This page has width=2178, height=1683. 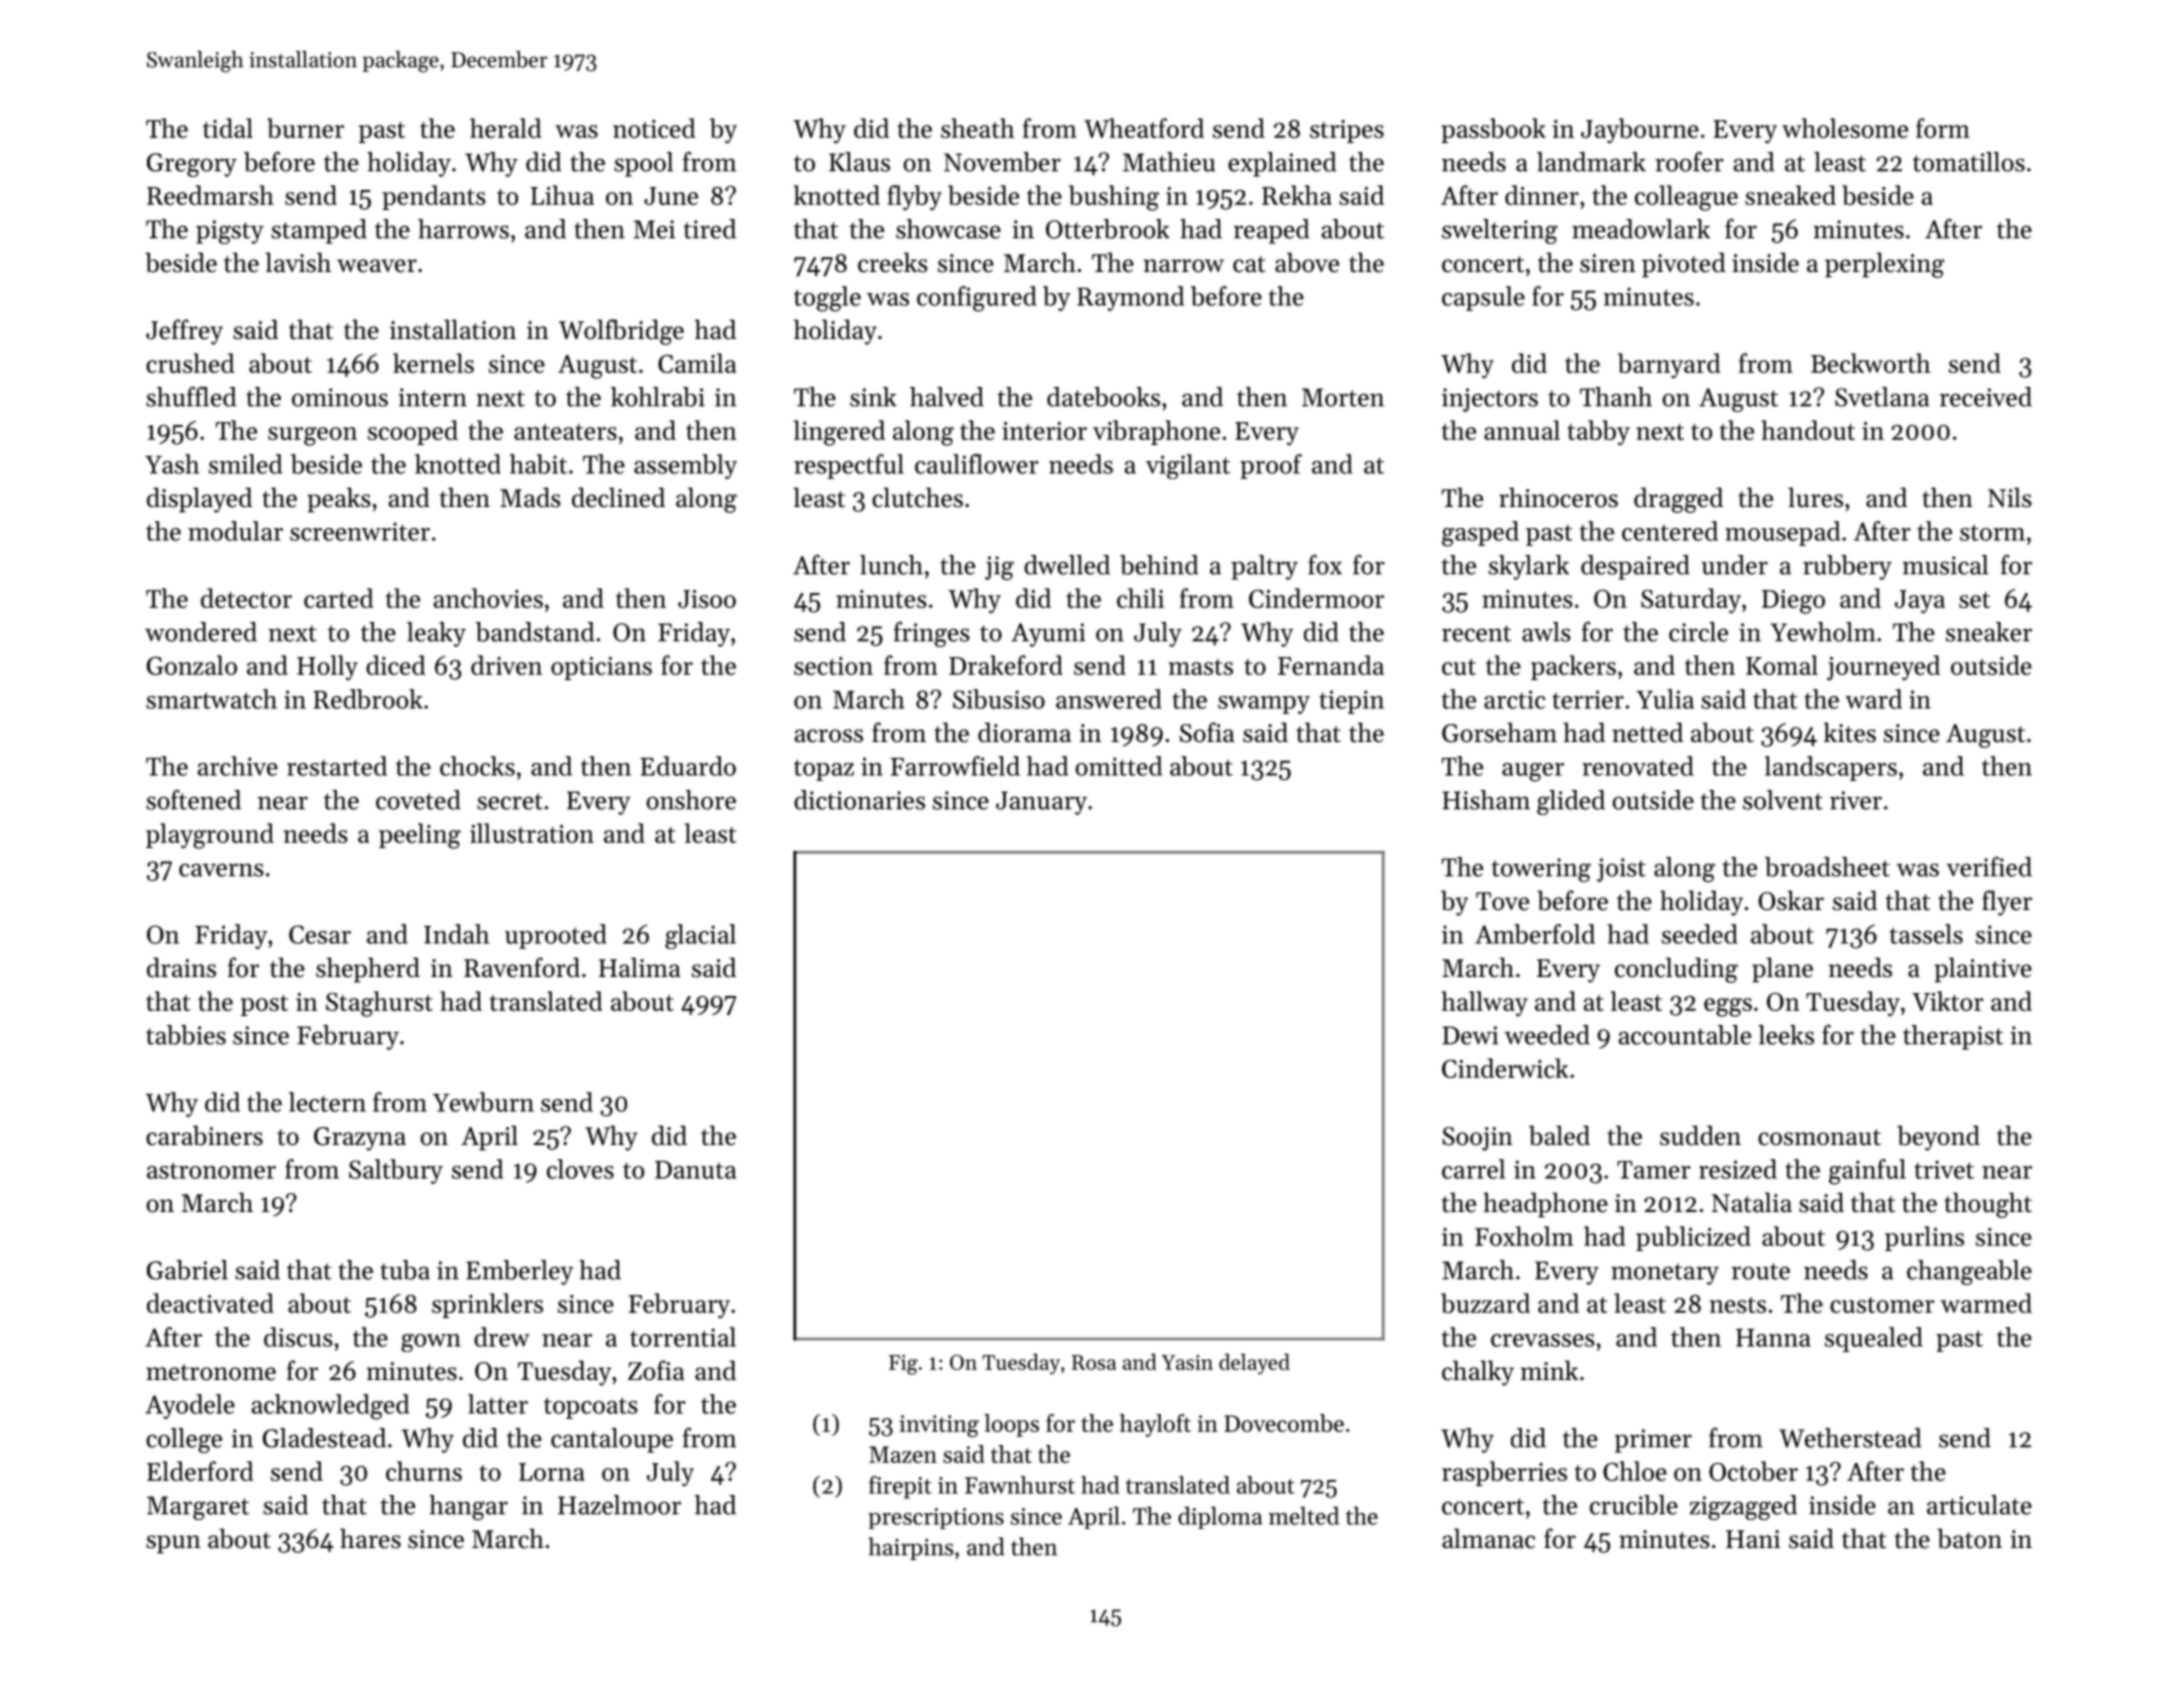 I want to click on dictionaries, so click(x=859, y=800).
